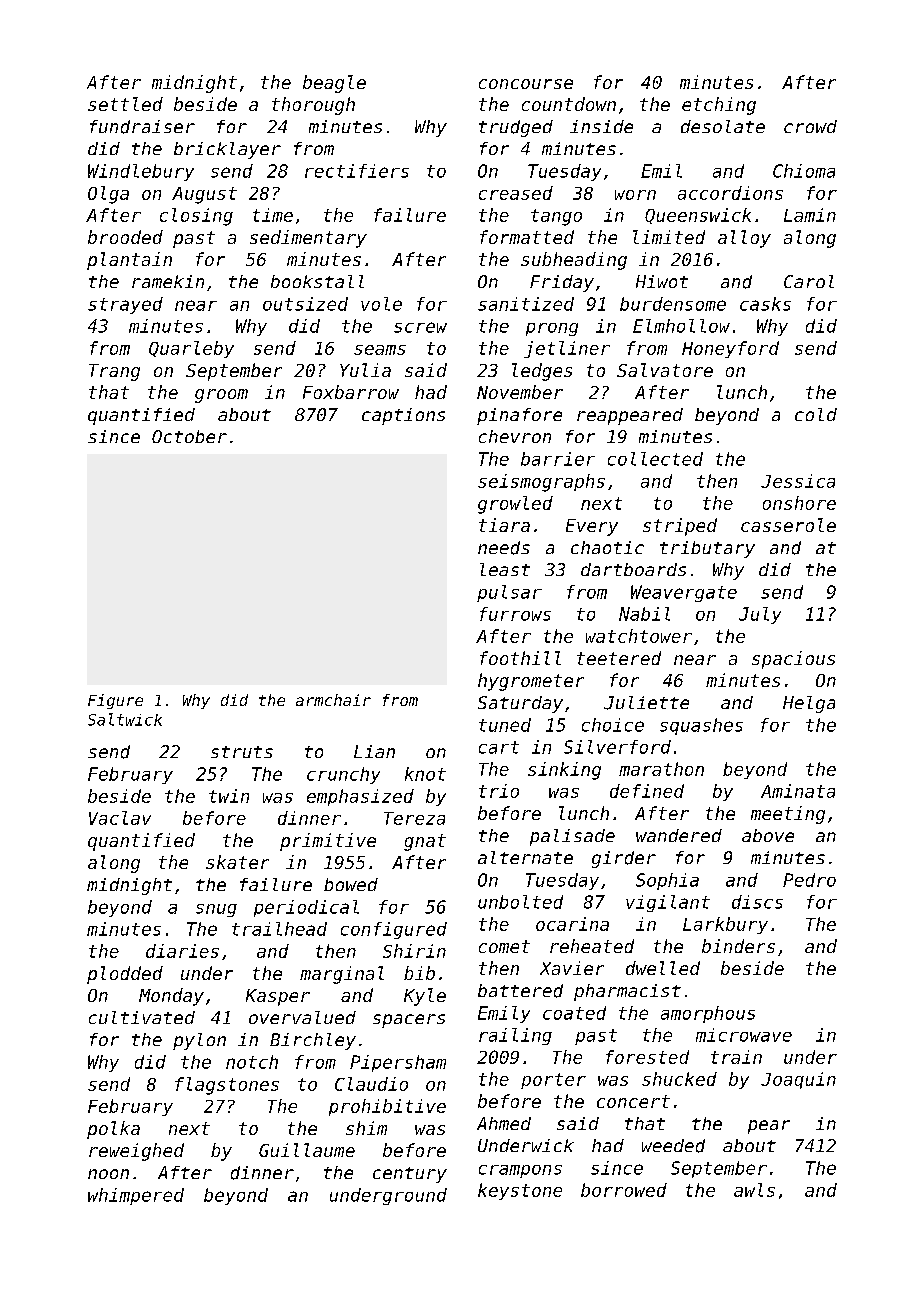 This image has width=924, height=1308. Describe the element at coordinates (125, 719) in the image. I see `Saltwick` at that location.
